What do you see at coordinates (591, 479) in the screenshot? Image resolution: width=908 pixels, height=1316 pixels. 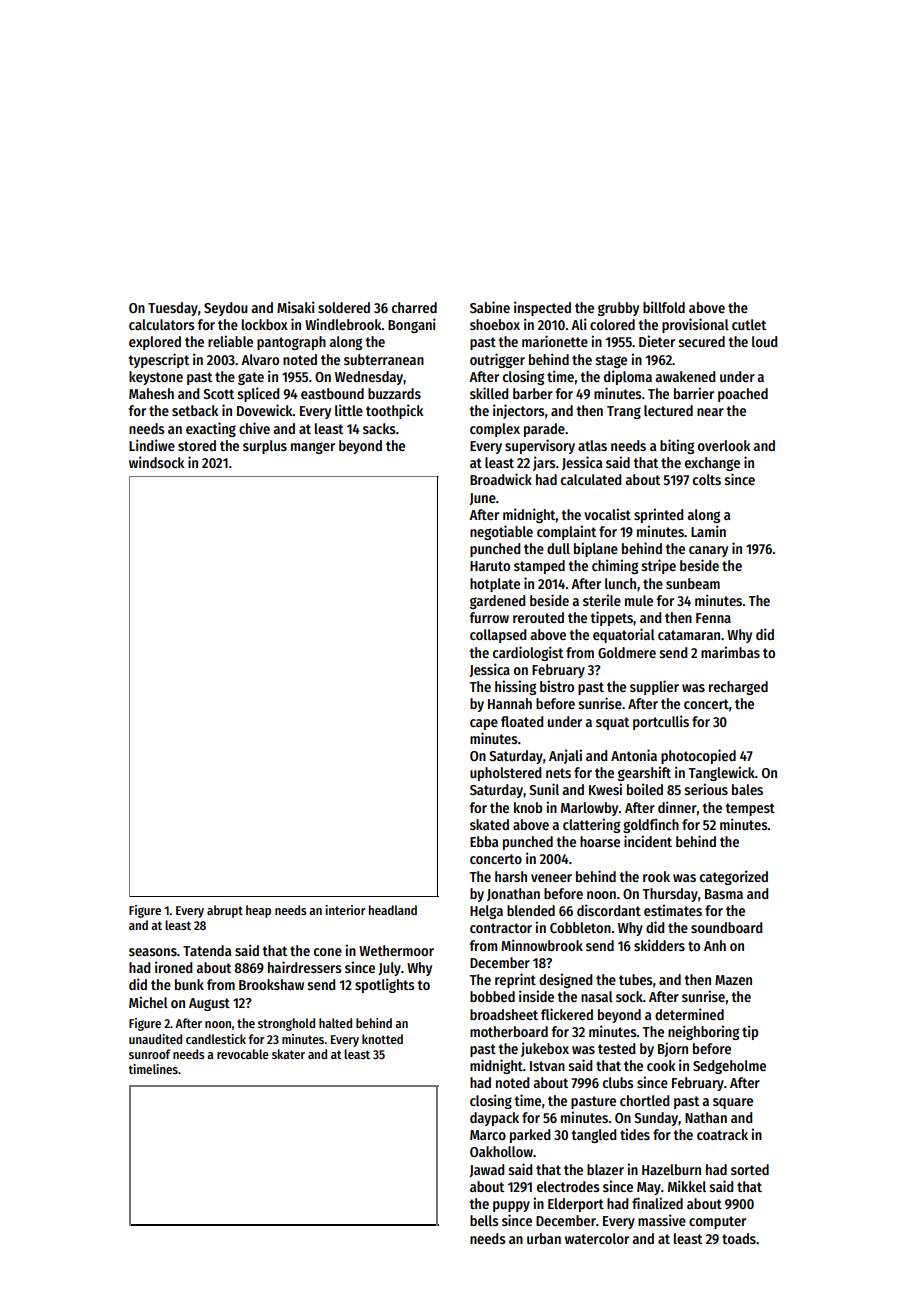 I see `calculated` at bounding box center [591, 479].
